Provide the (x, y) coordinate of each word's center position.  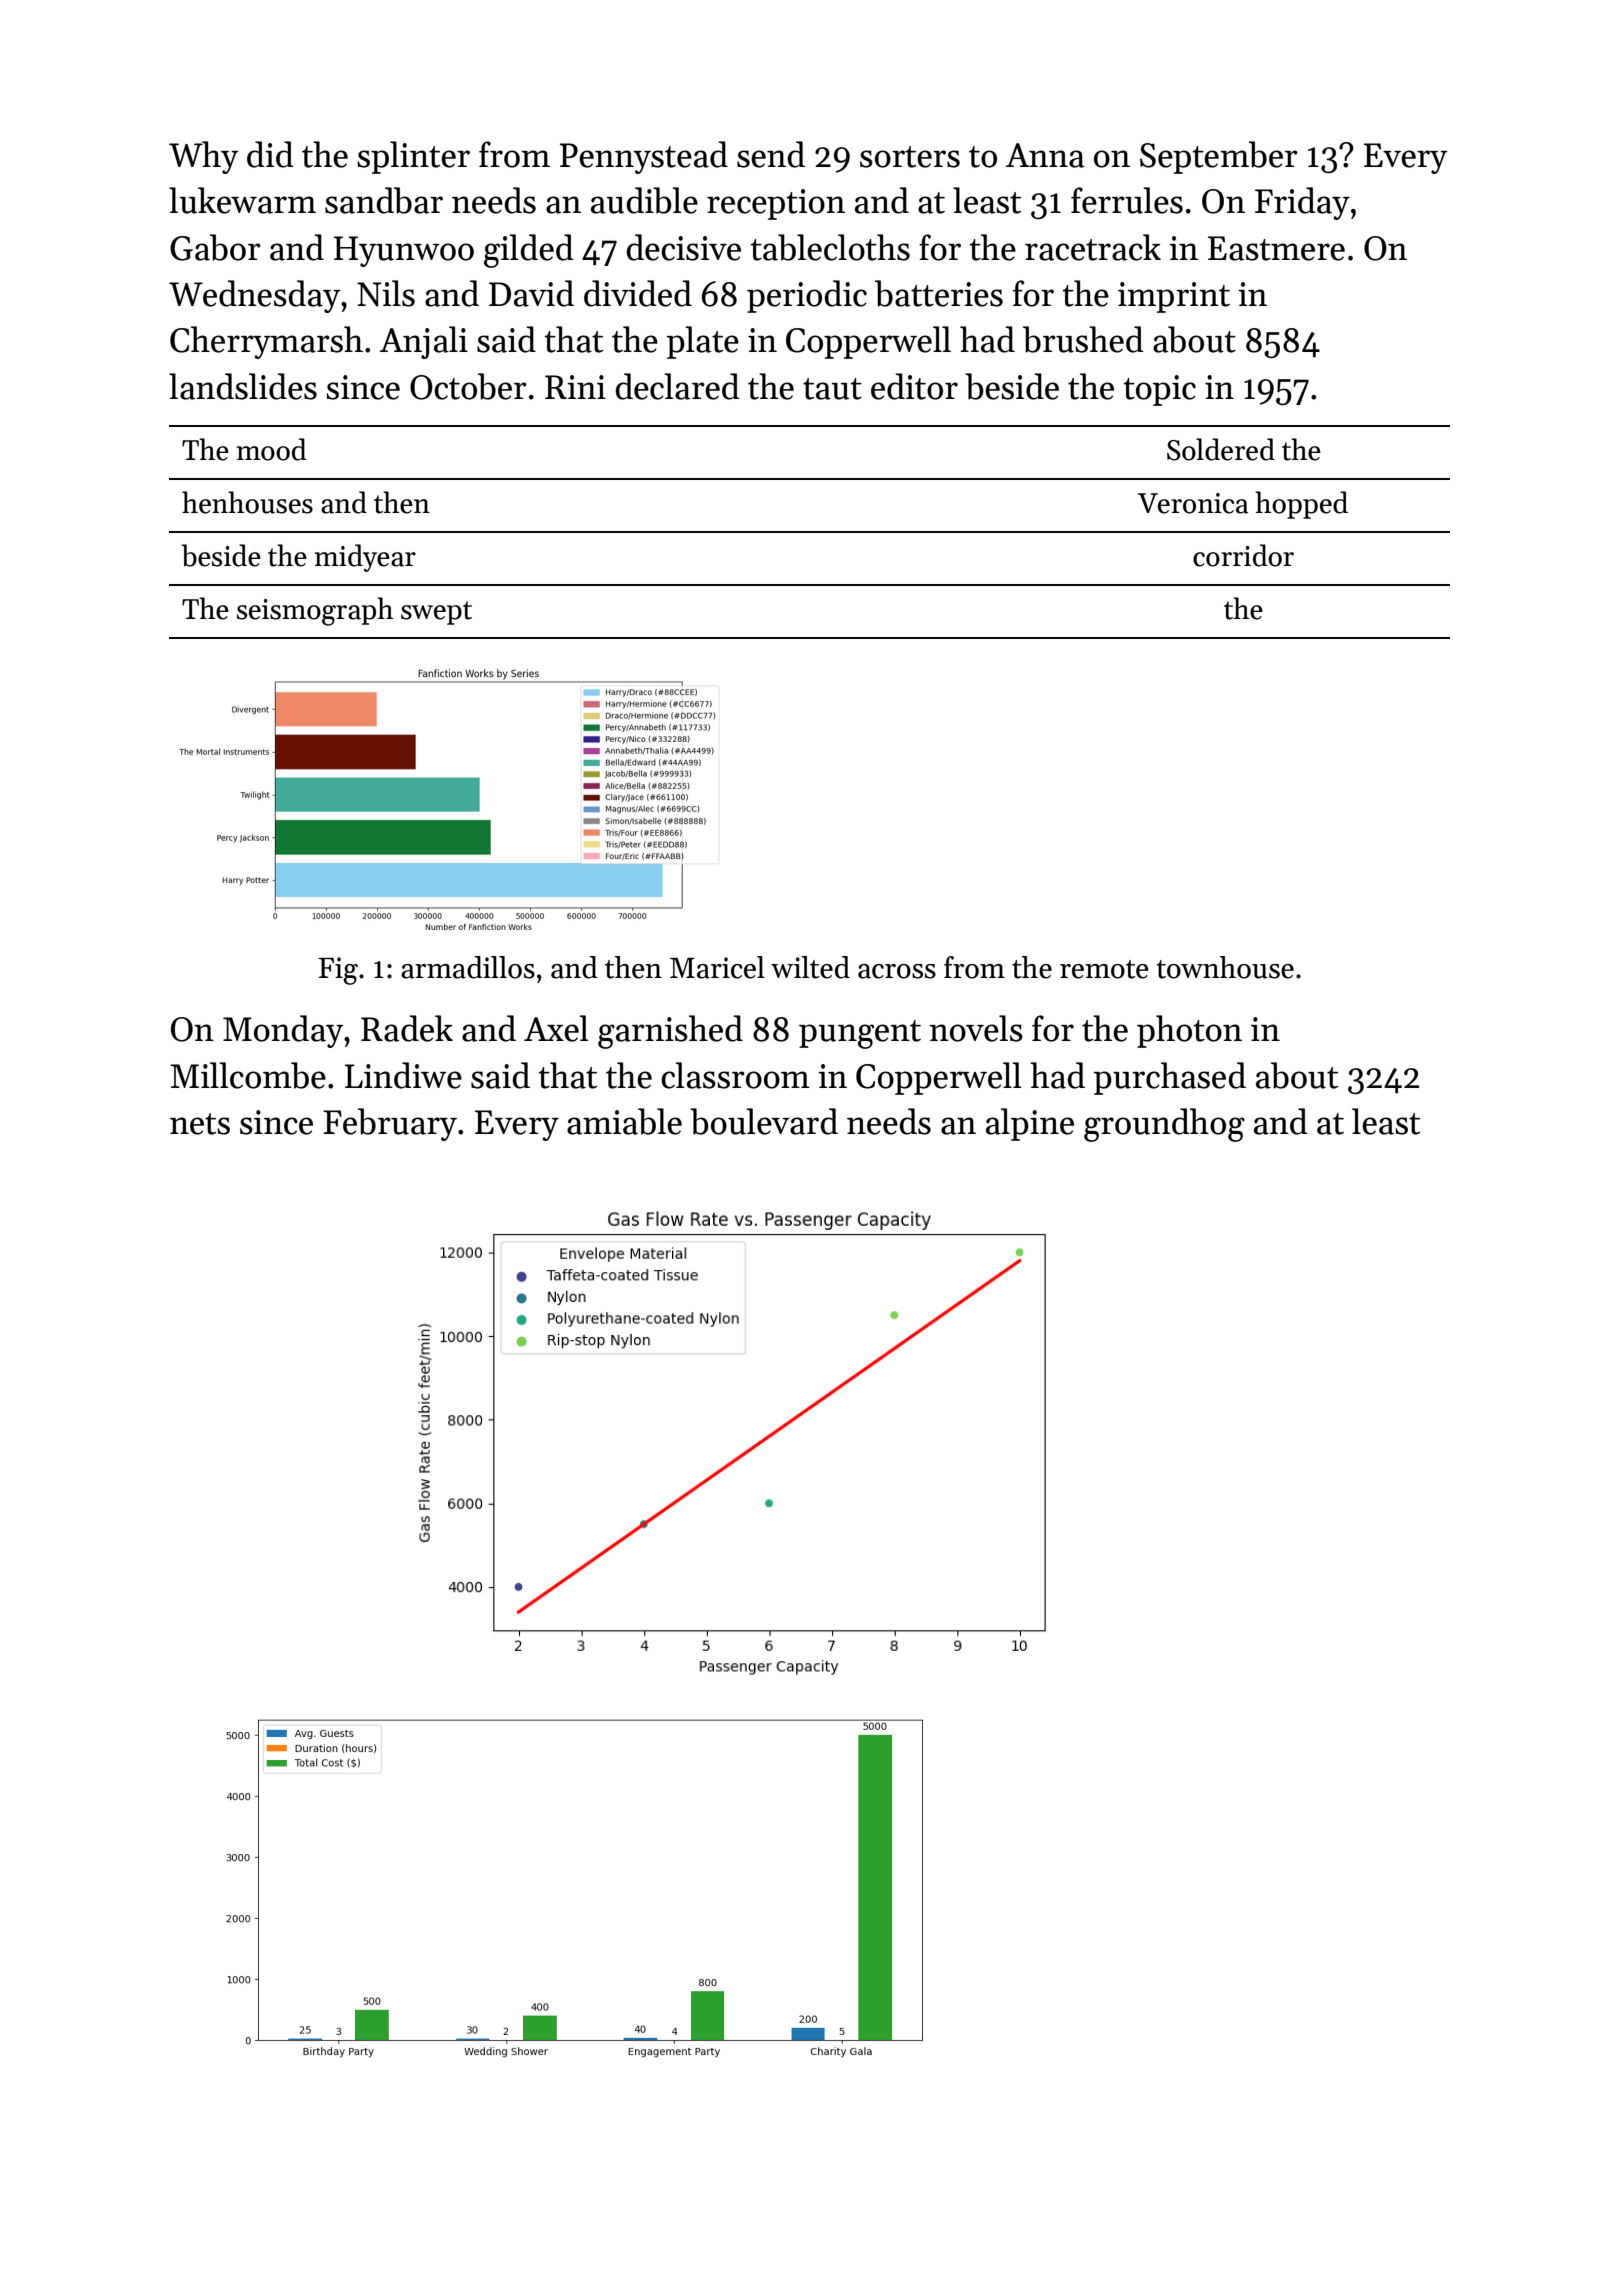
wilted (810, 967)
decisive (684, 247)
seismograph (315, 611)
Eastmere (1276, 248)
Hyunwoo (404, 251)
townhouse (1225, 967)
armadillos (468, 967)
